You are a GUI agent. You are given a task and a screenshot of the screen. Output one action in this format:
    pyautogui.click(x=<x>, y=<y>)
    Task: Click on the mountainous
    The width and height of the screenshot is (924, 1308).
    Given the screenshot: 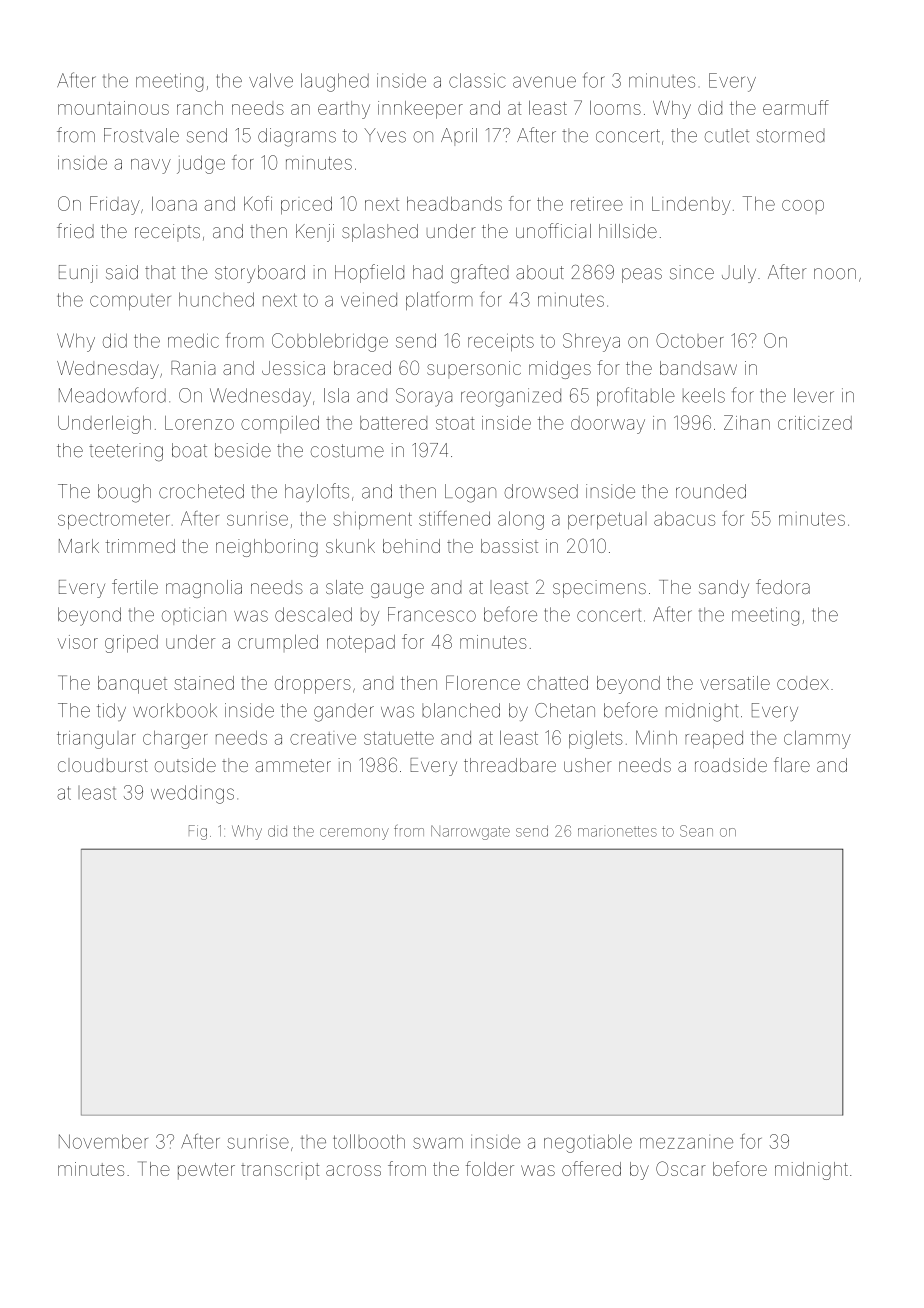 What is the action you would take?
    pyautogui.click(x=113, y=108)
